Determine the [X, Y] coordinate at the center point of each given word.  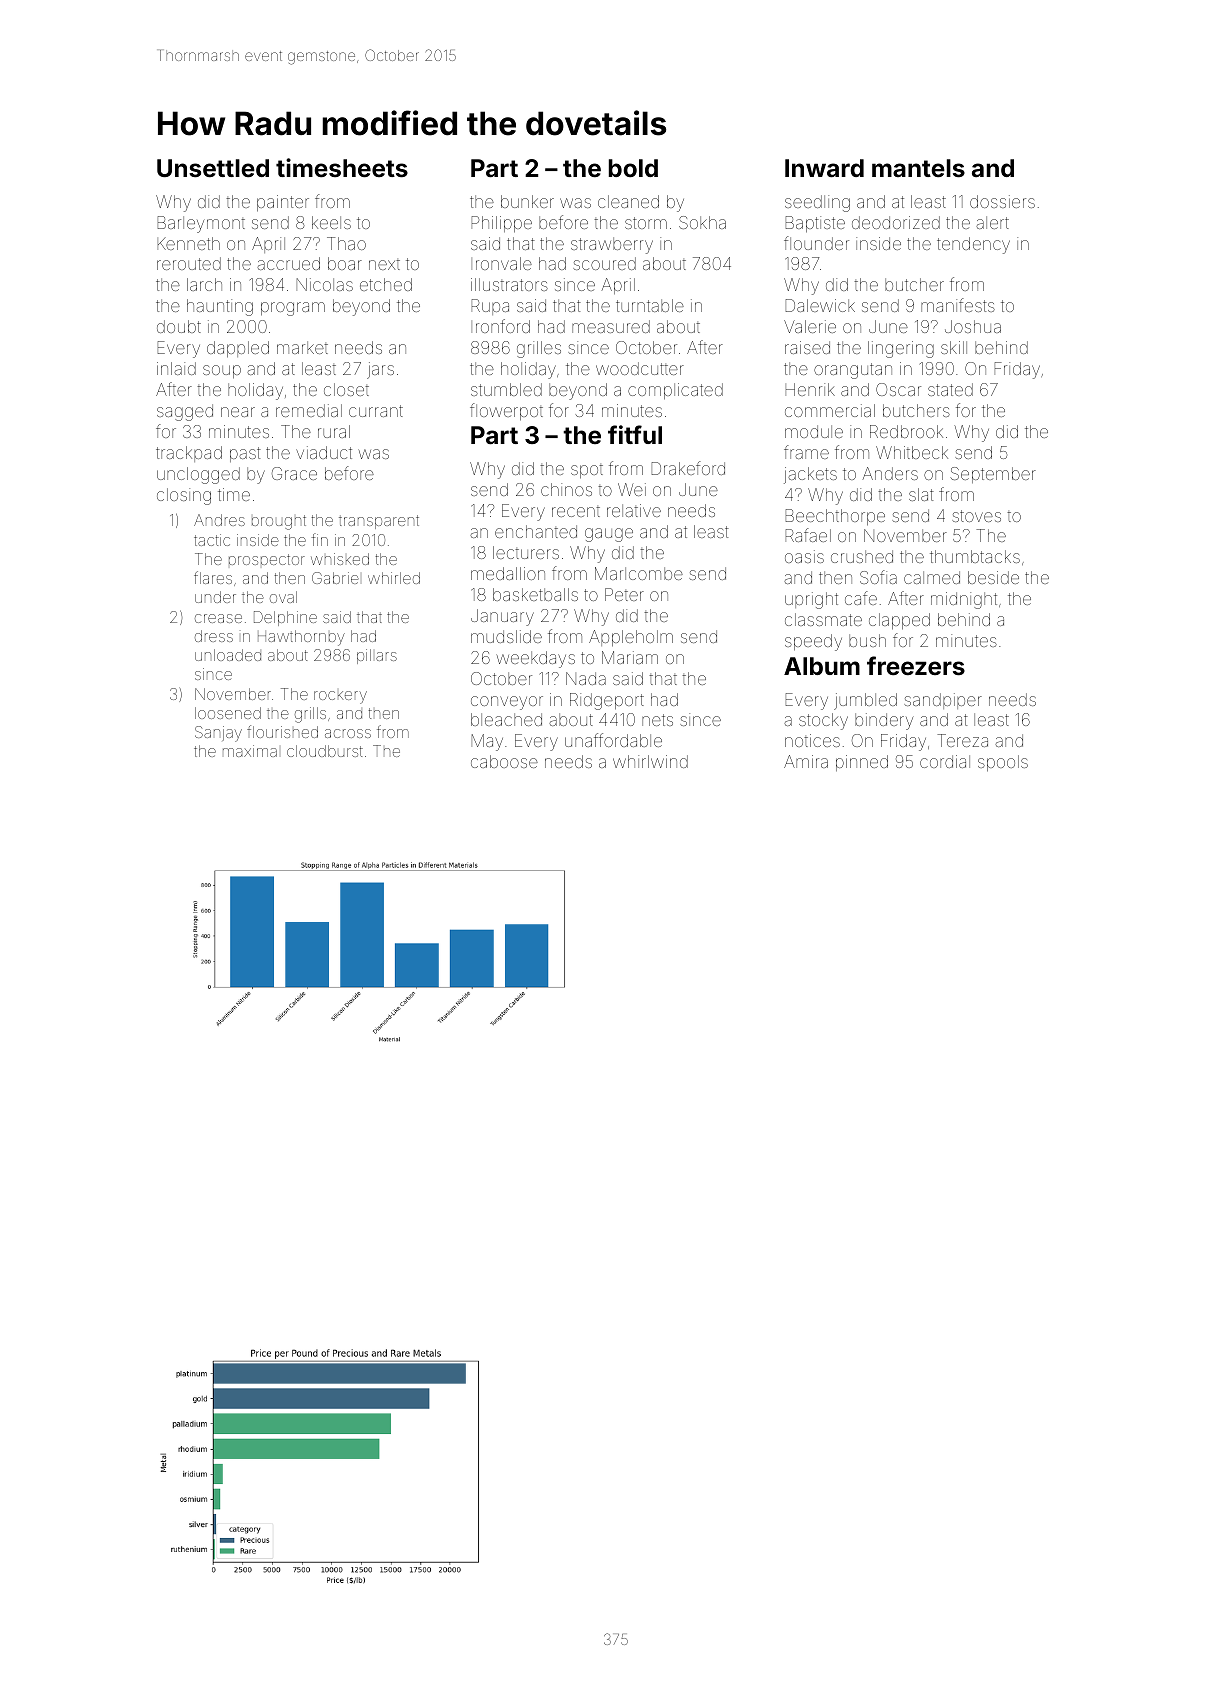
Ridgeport [607, 701]
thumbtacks [975, 556]
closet [346, 389]
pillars [377, 656]
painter [283, 203]
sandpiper [943, 701]
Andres [219, 520]
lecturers [526, 552]
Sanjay [218, 734]
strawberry [612, 245]
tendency [973, 245]
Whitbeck [912, 452]
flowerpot [506, 411]
